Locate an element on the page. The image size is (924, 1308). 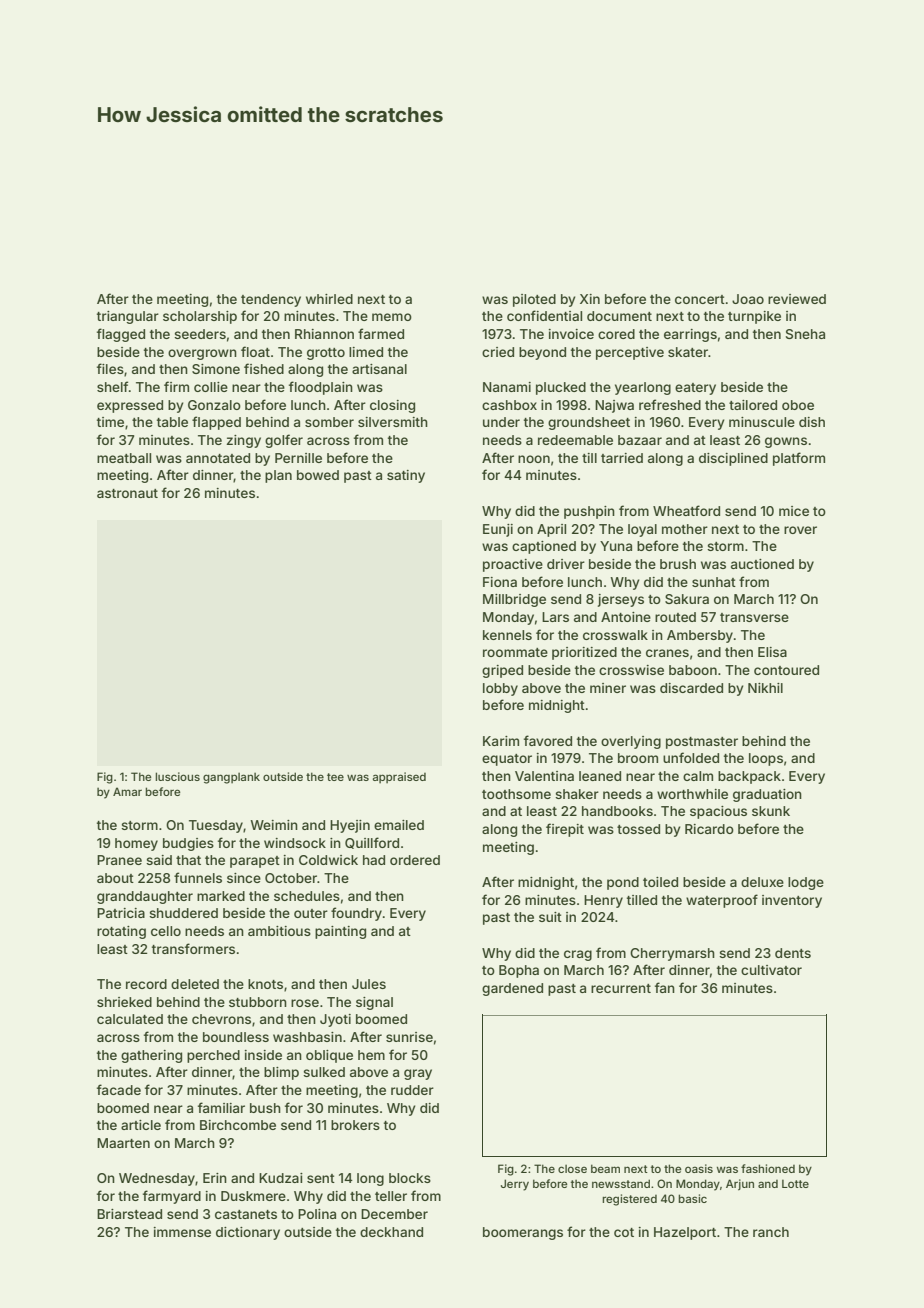
captioned is located at coordinates (544, 547).
